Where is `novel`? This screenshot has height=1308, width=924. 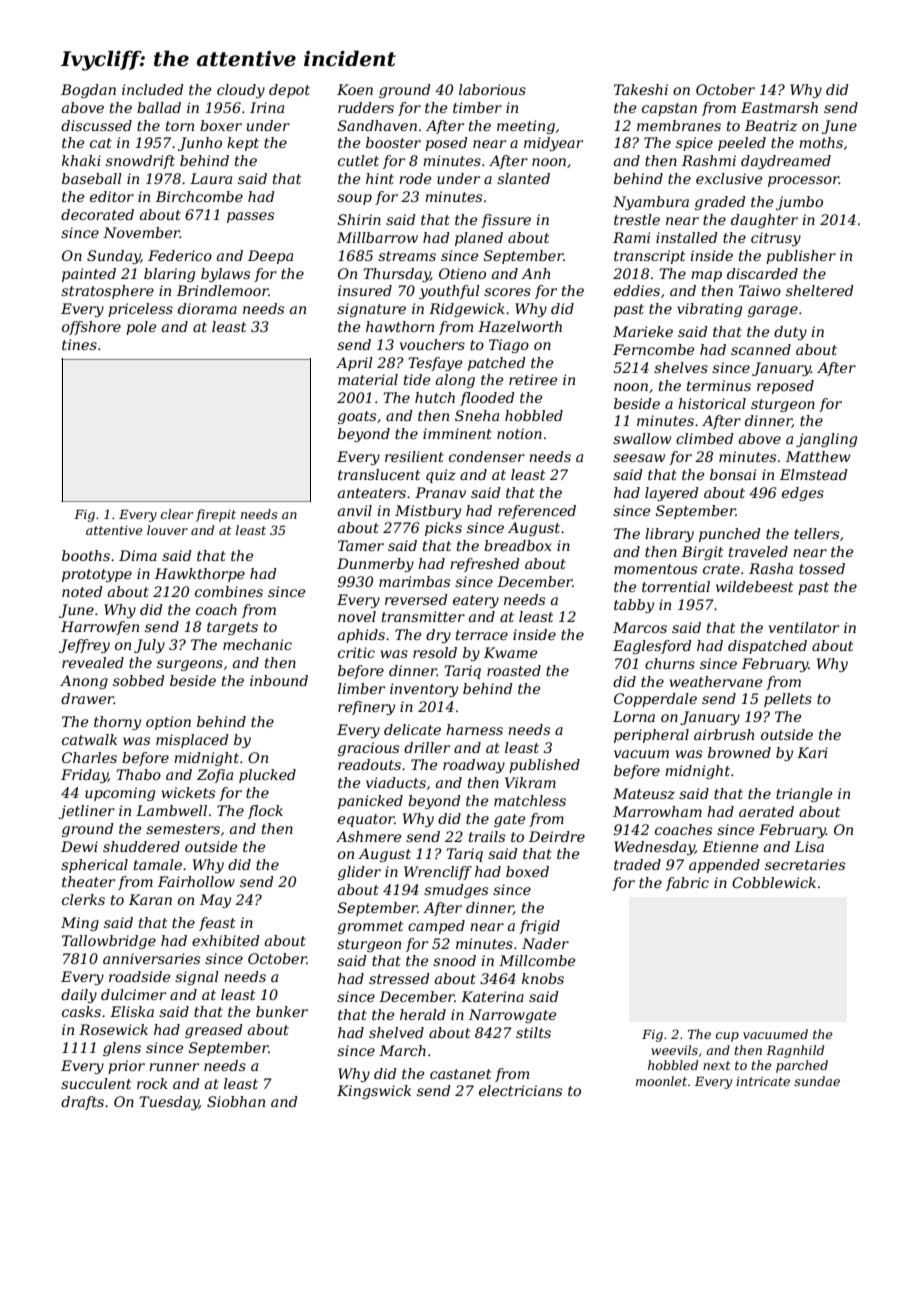
novel is located at coordinates (357, 616).
